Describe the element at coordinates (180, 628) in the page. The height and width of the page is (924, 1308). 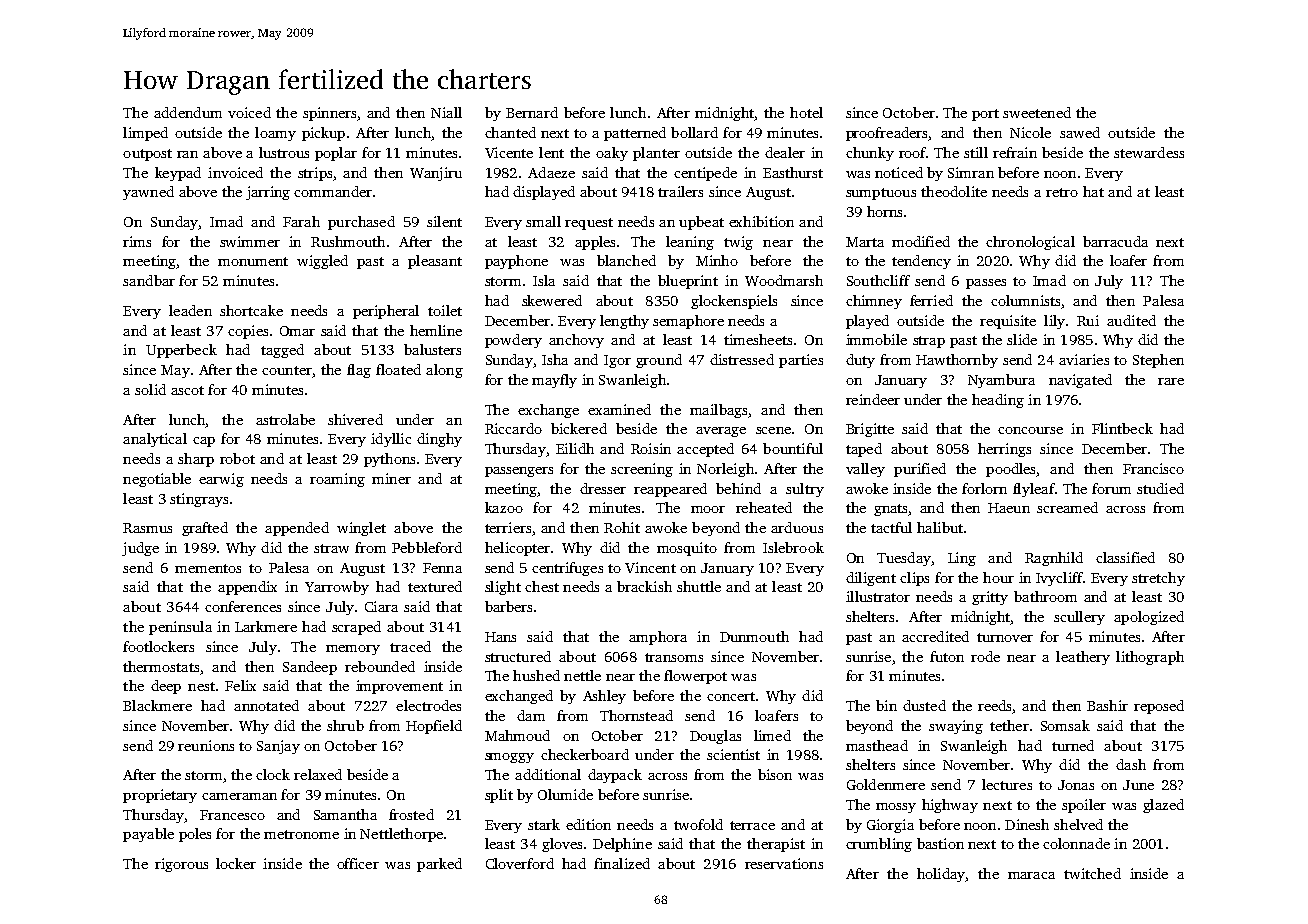
I see `peninsula` at that location.
